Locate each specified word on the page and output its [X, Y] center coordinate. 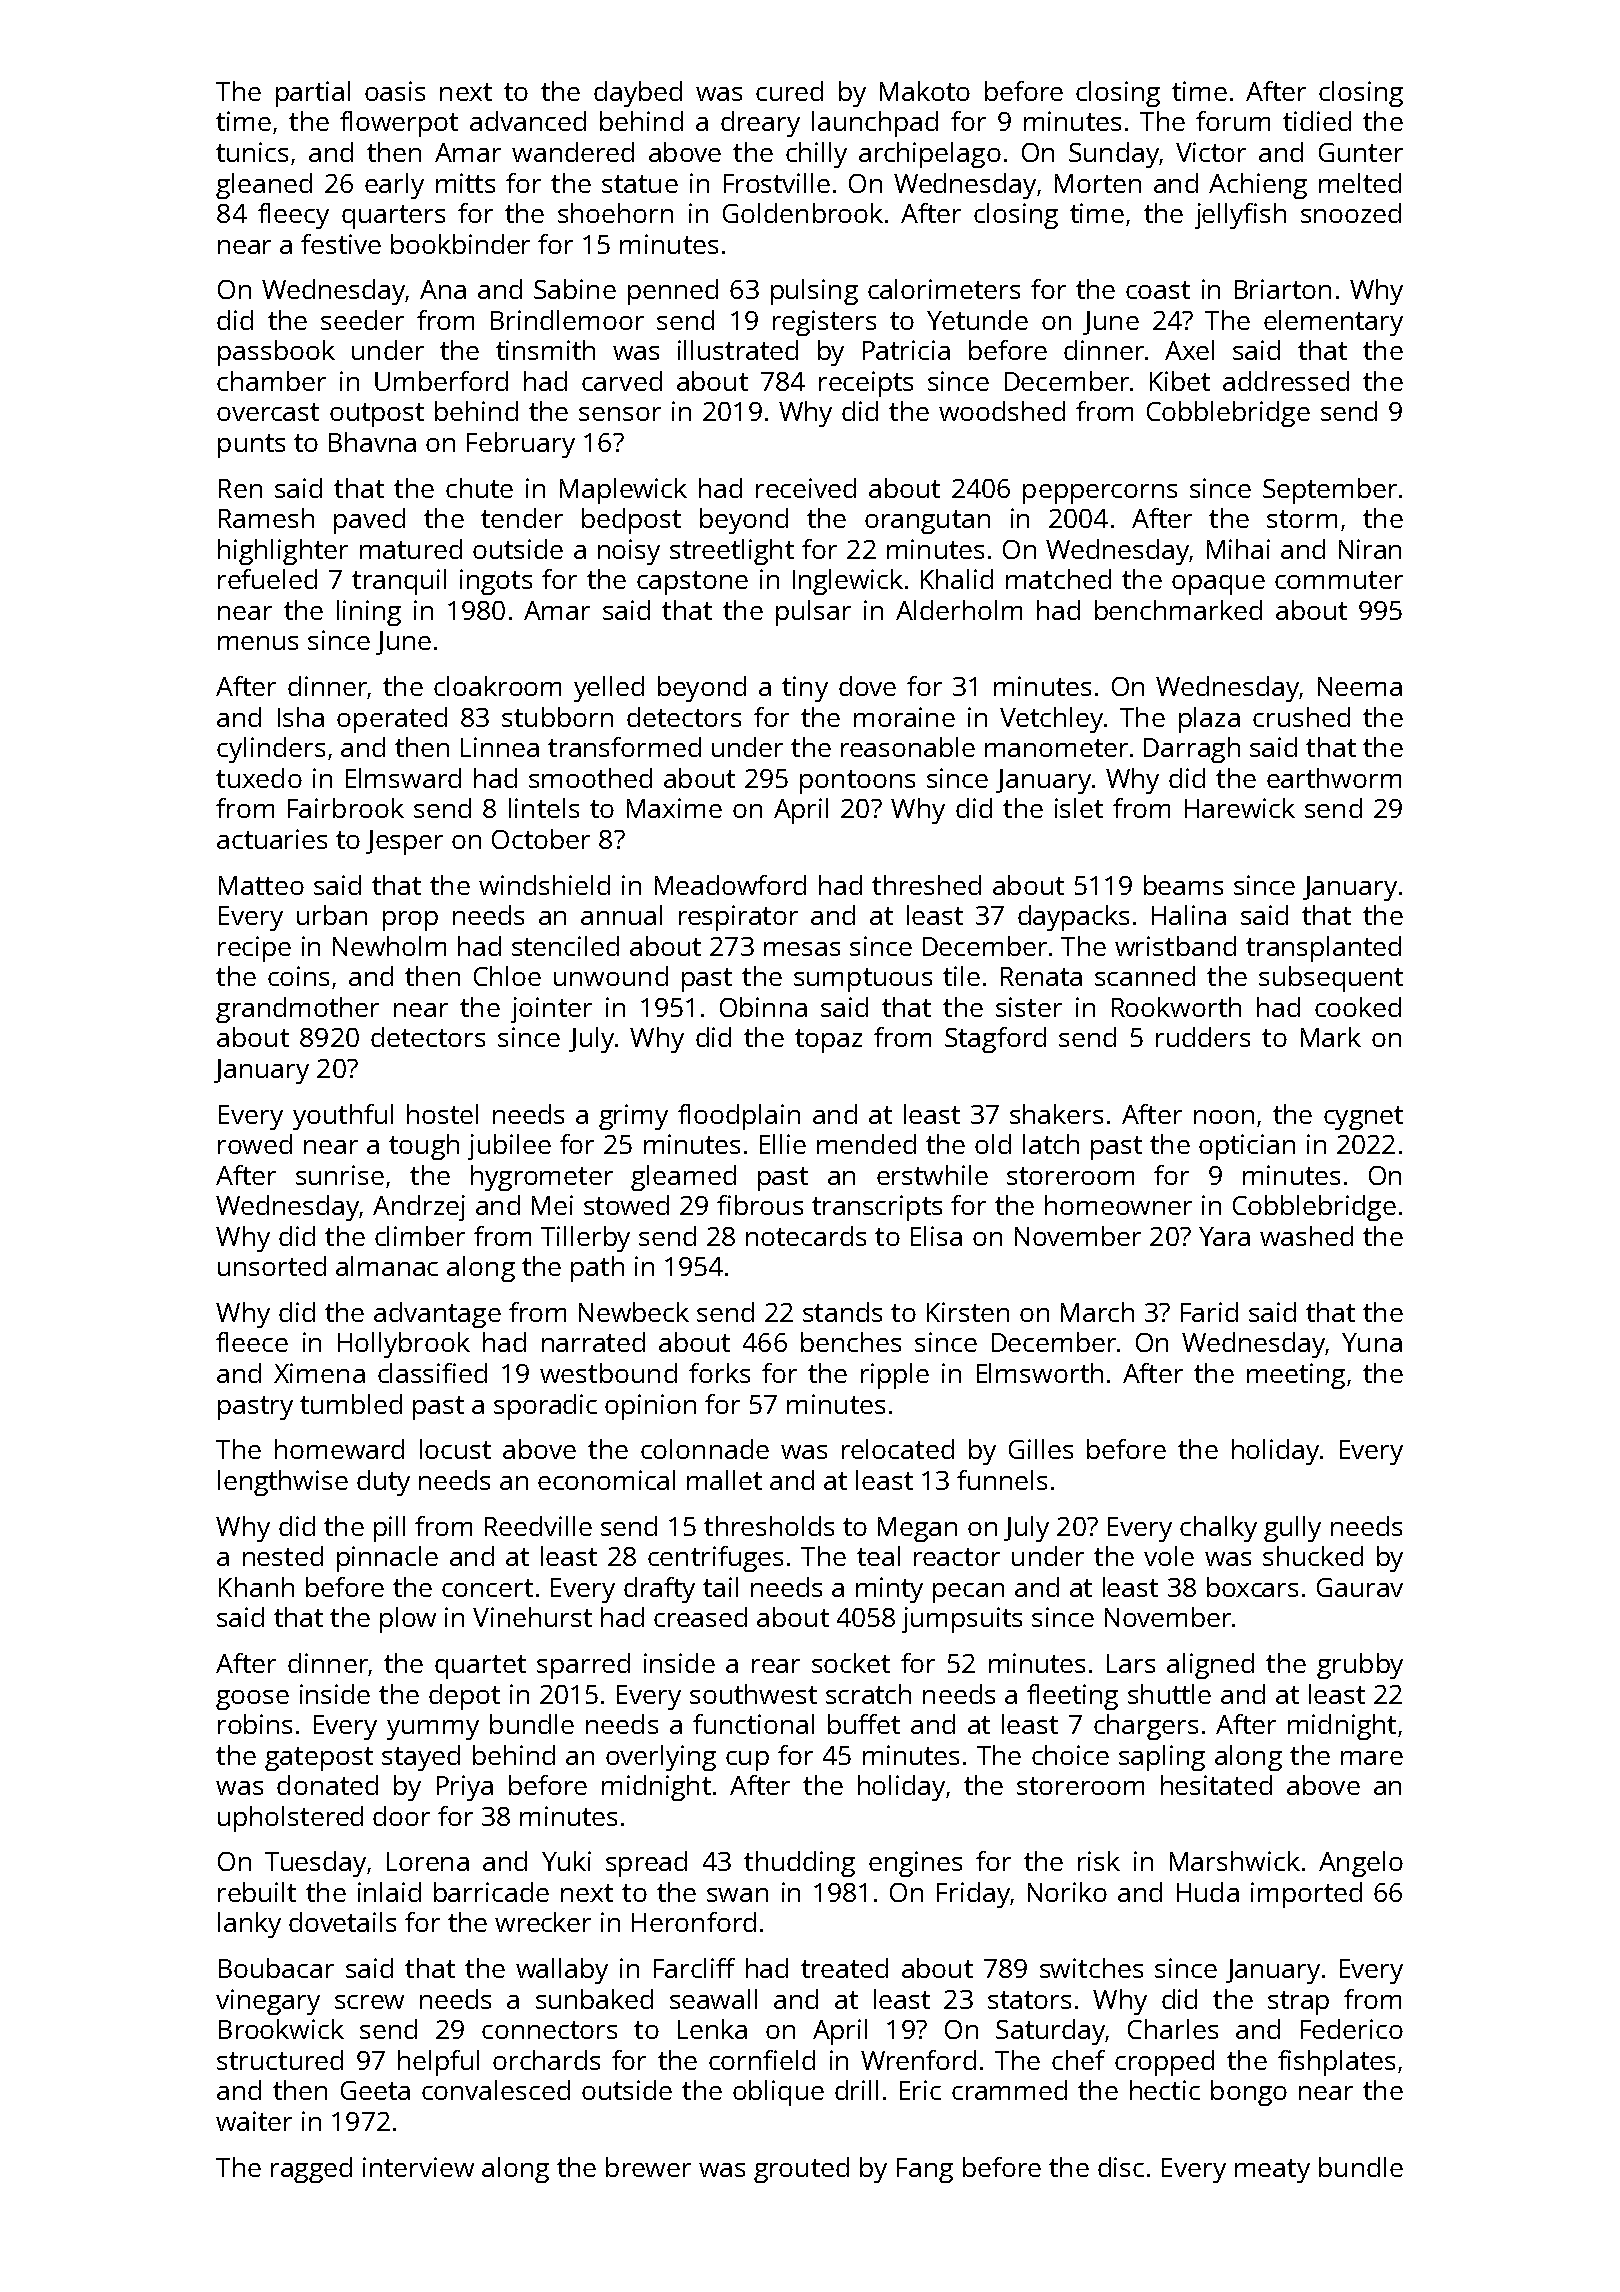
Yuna [1372, 1342]
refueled [267, 579]
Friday [973, 1895]
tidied [1317, 121]
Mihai [1238, 549]
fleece [252, 1342]
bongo [1249, 2093]
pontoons [857, 782]
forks [719, 1373]
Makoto [925, 91]
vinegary [268, 2002]
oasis [395, 91]
